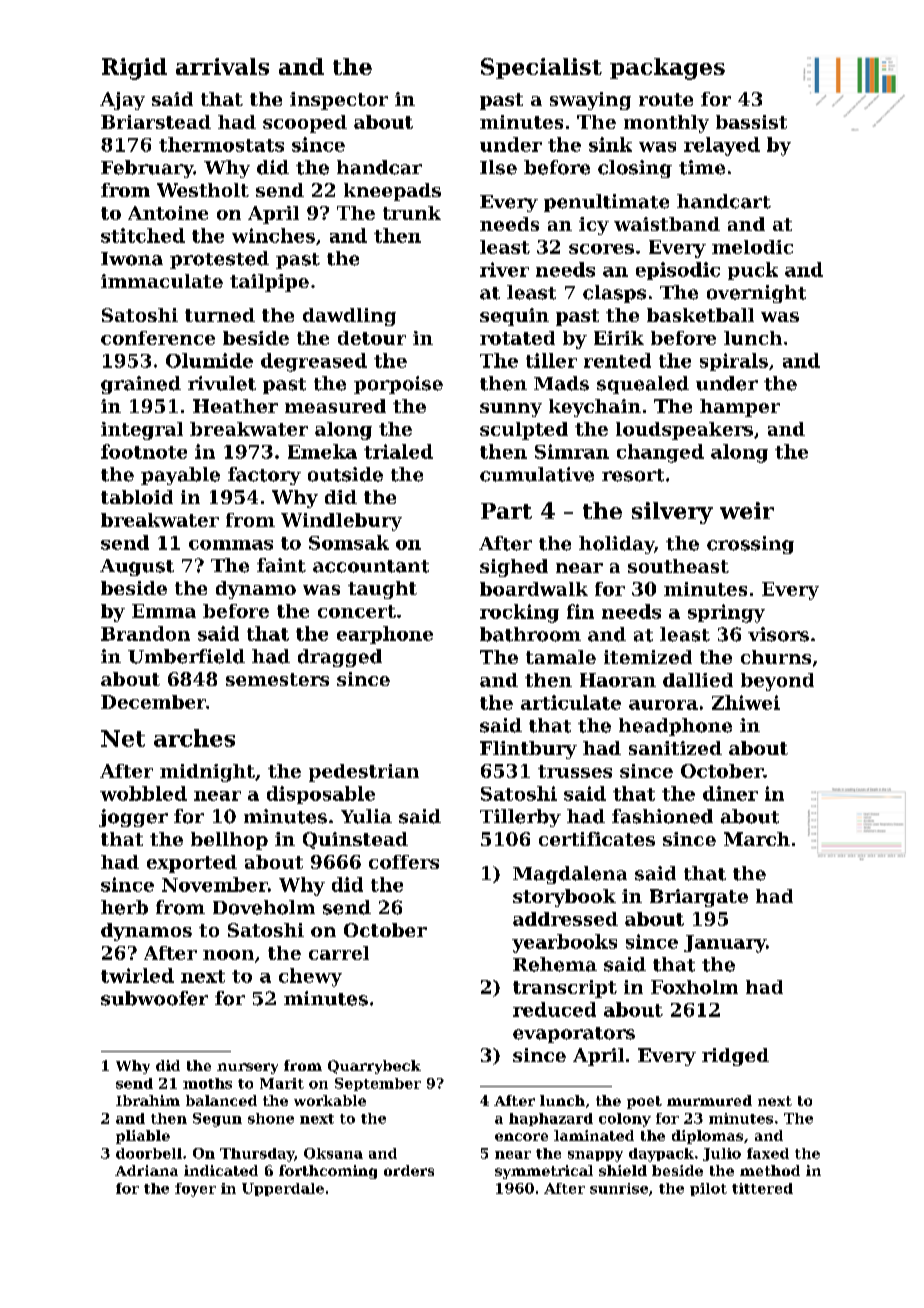  I want to click on rocking, so click(519, 613).
